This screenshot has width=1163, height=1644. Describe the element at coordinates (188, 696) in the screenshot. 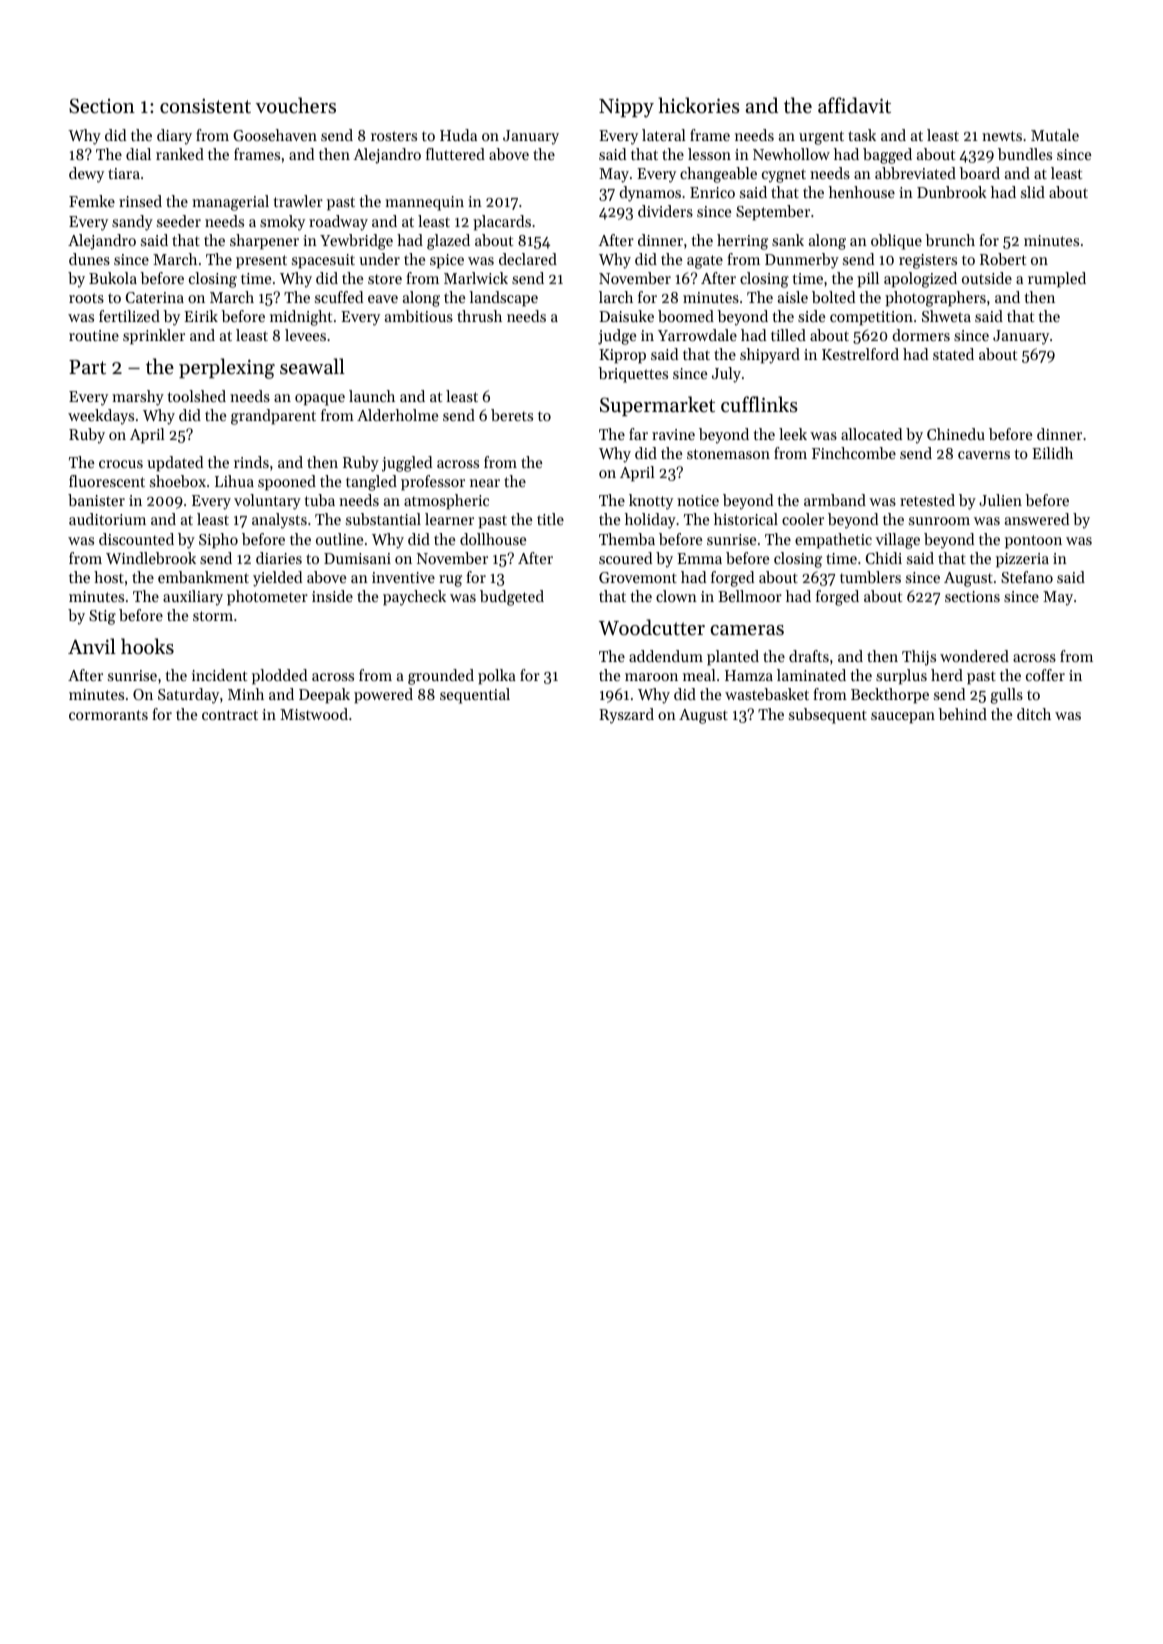

I see `Saturday` at that location.
